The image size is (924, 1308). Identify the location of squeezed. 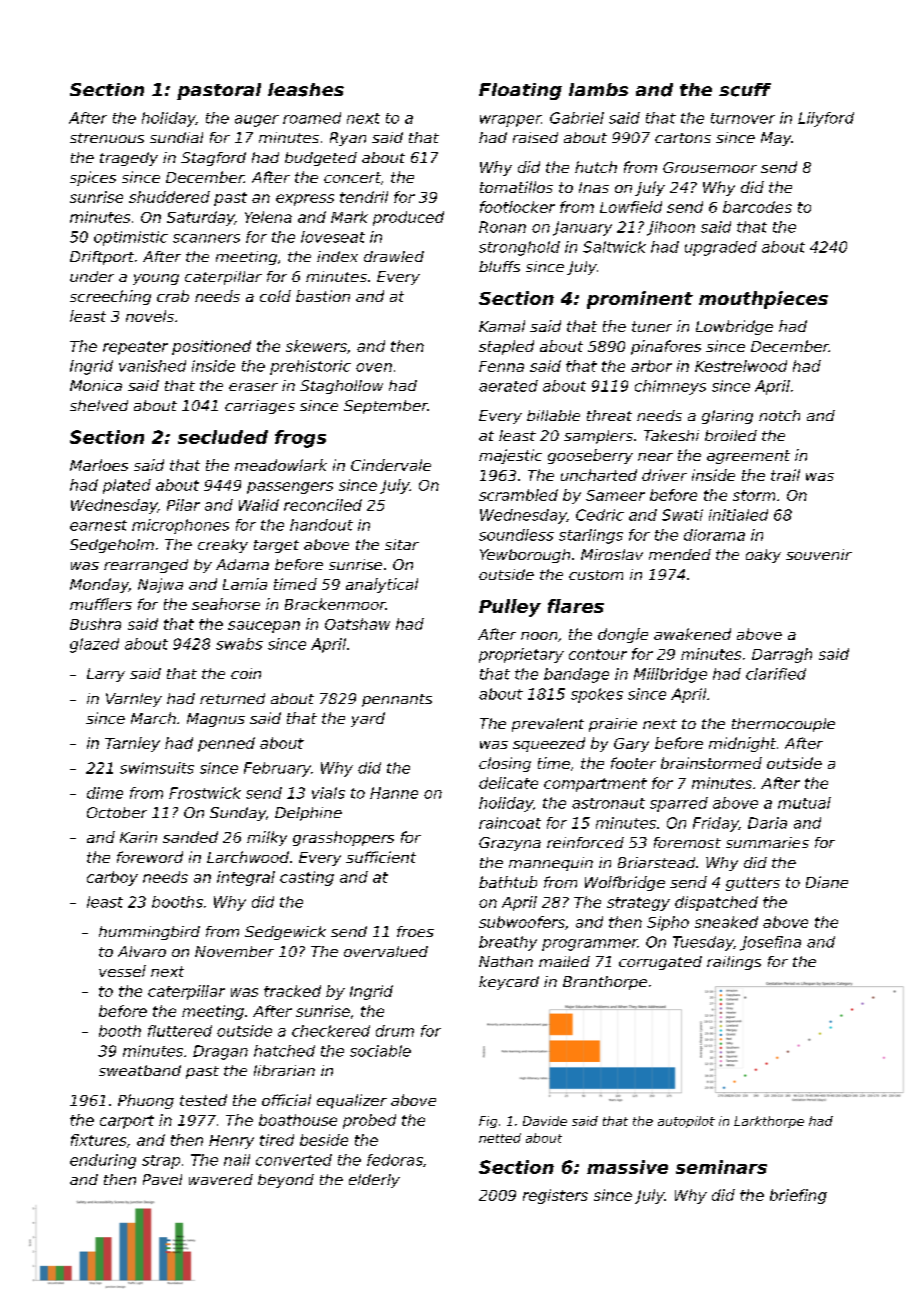
(549, 744).
